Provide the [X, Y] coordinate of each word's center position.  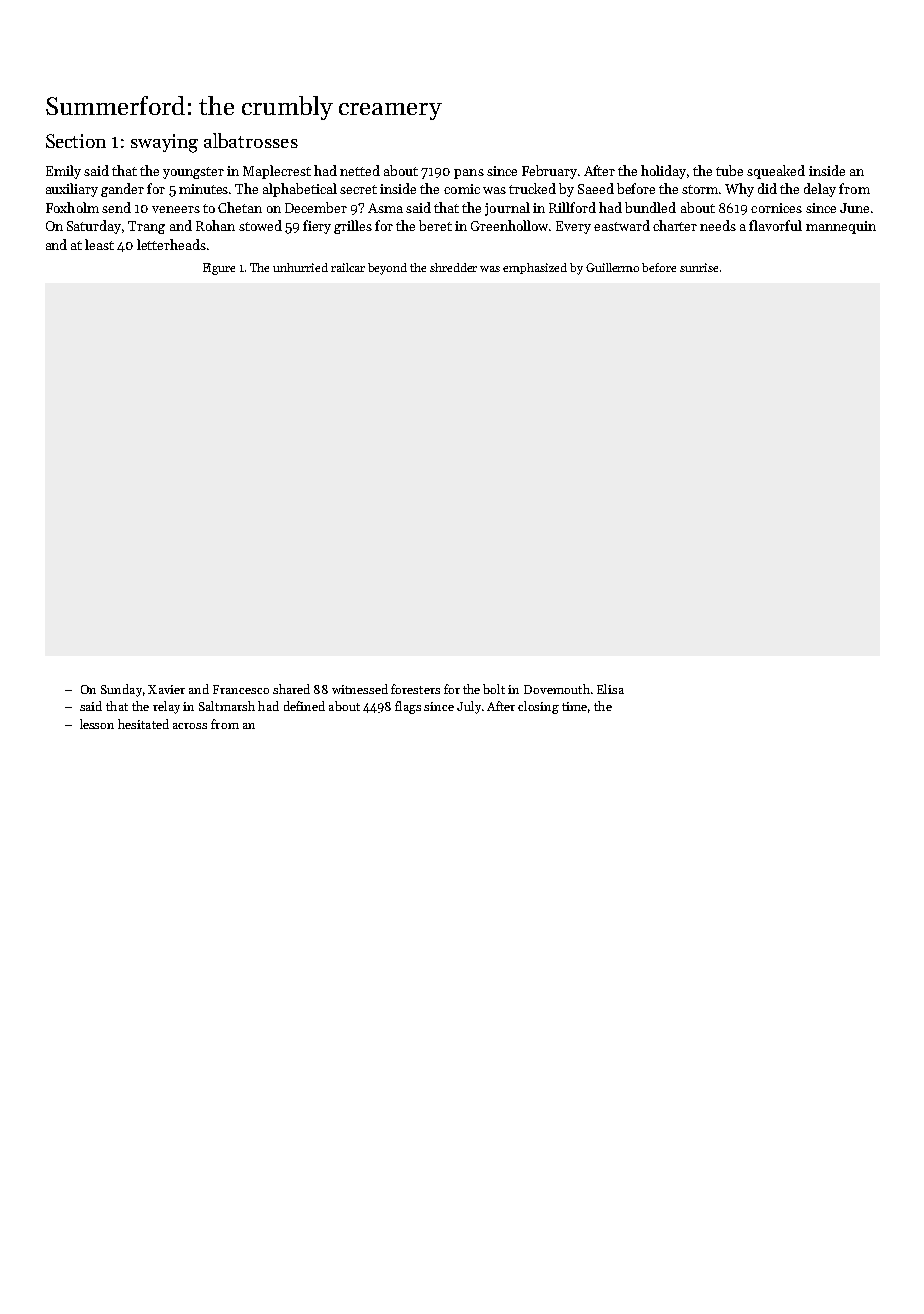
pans [469, 174]
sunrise [699, 267]
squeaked [776, 172]
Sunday [121, 690]
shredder [453, 267]
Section [76, 141]
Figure [219, 269]
